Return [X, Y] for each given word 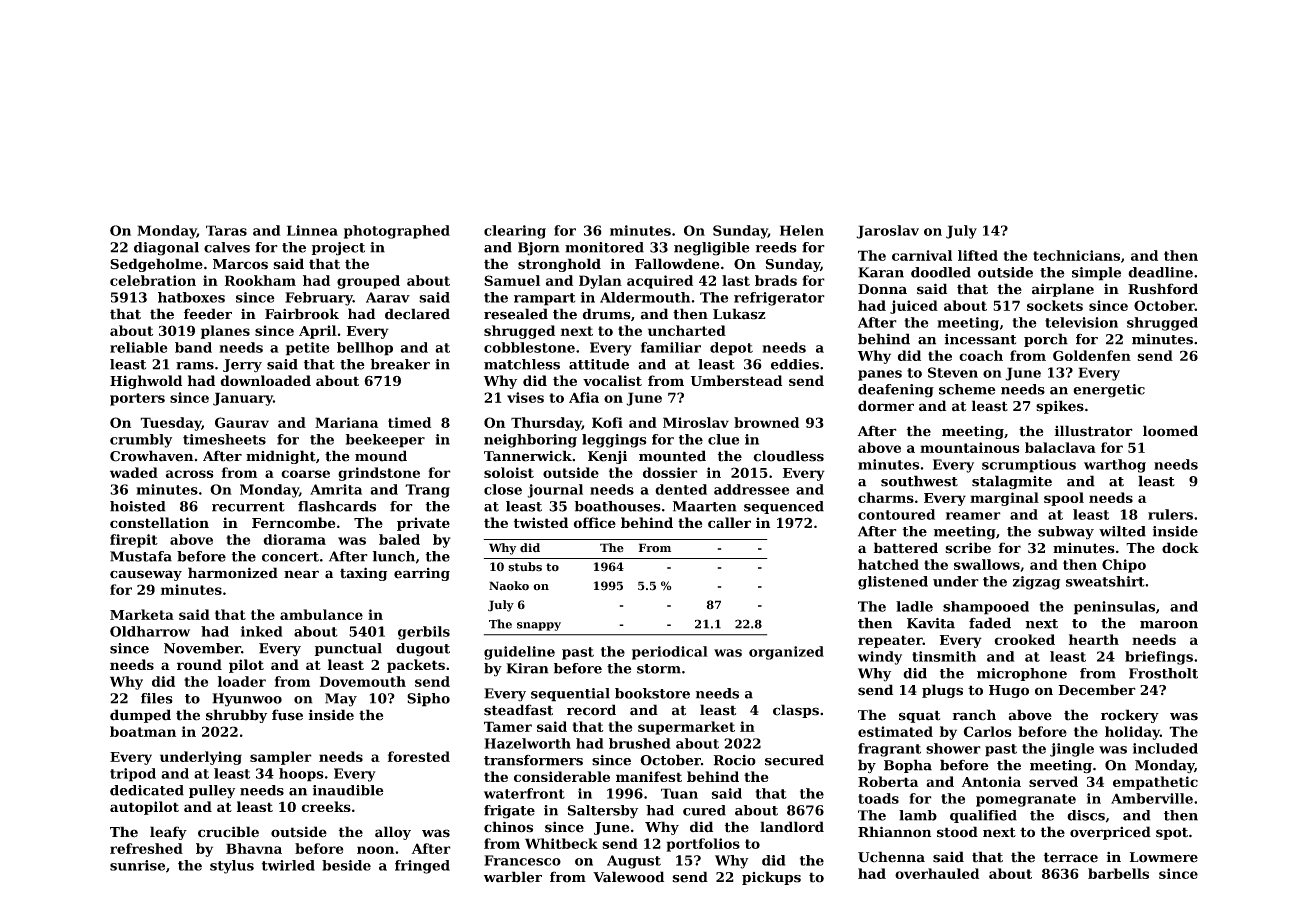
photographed [397, 232]
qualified [983, 816]
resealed [516, 314]
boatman [143, 731]
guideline [519, 653]
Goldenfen [1092, 355]
